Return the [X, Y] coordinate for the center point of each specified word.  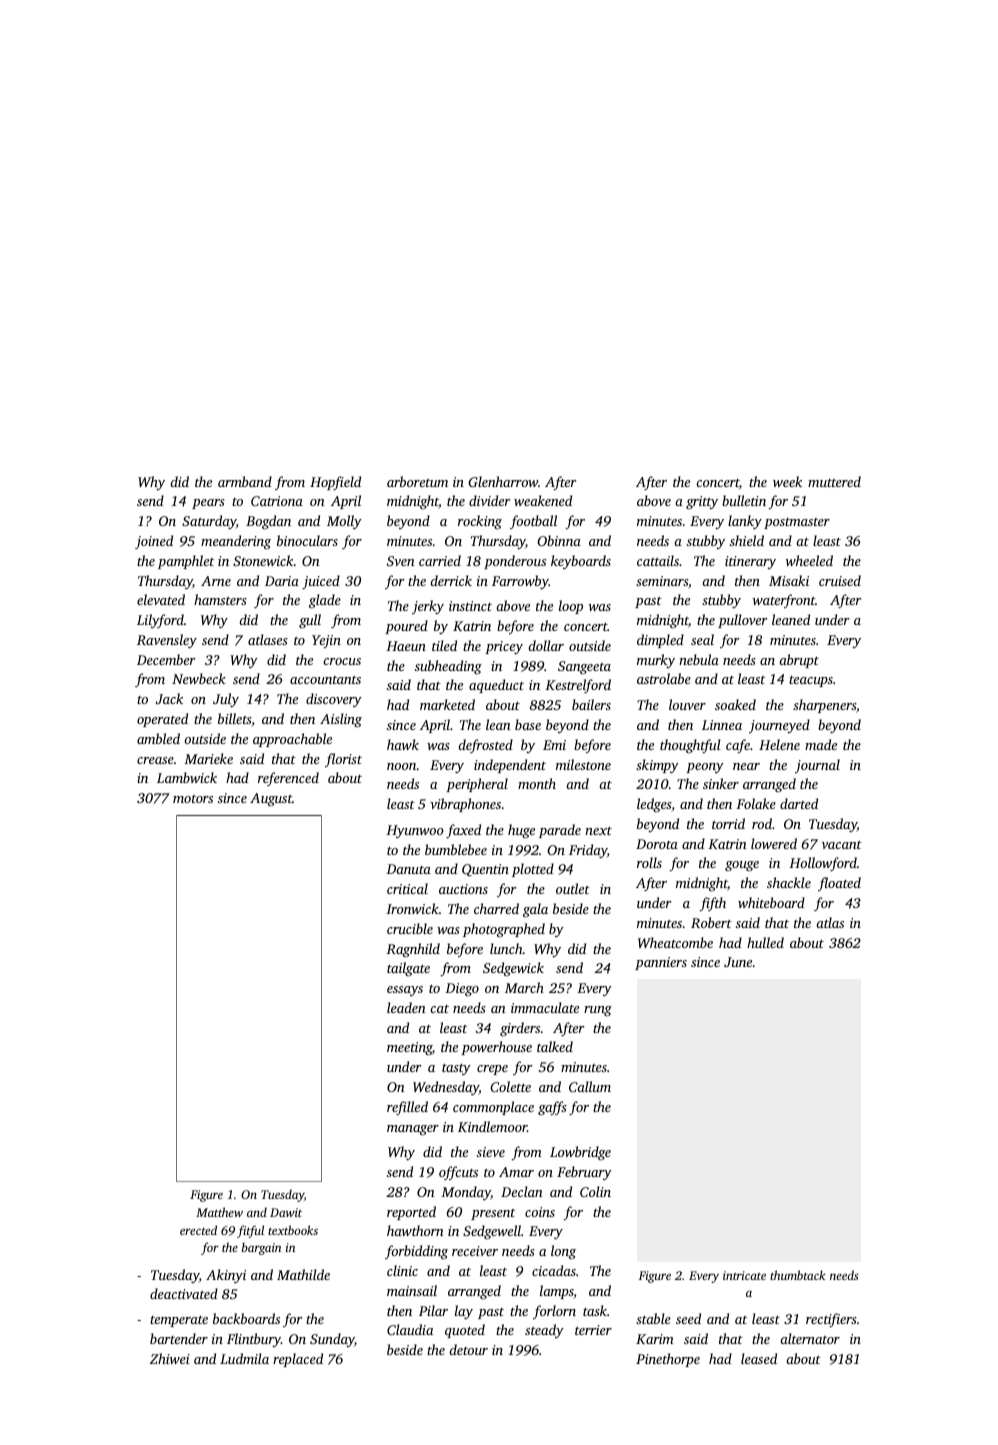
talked [555, 1046]
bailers [591, 704]
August [271, 800]
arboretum [417, 481]
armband [245, 481]
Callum [590, 1086]
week [787, 481]
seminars [662, 581]
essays [405, 991]
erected [198, 1230]
